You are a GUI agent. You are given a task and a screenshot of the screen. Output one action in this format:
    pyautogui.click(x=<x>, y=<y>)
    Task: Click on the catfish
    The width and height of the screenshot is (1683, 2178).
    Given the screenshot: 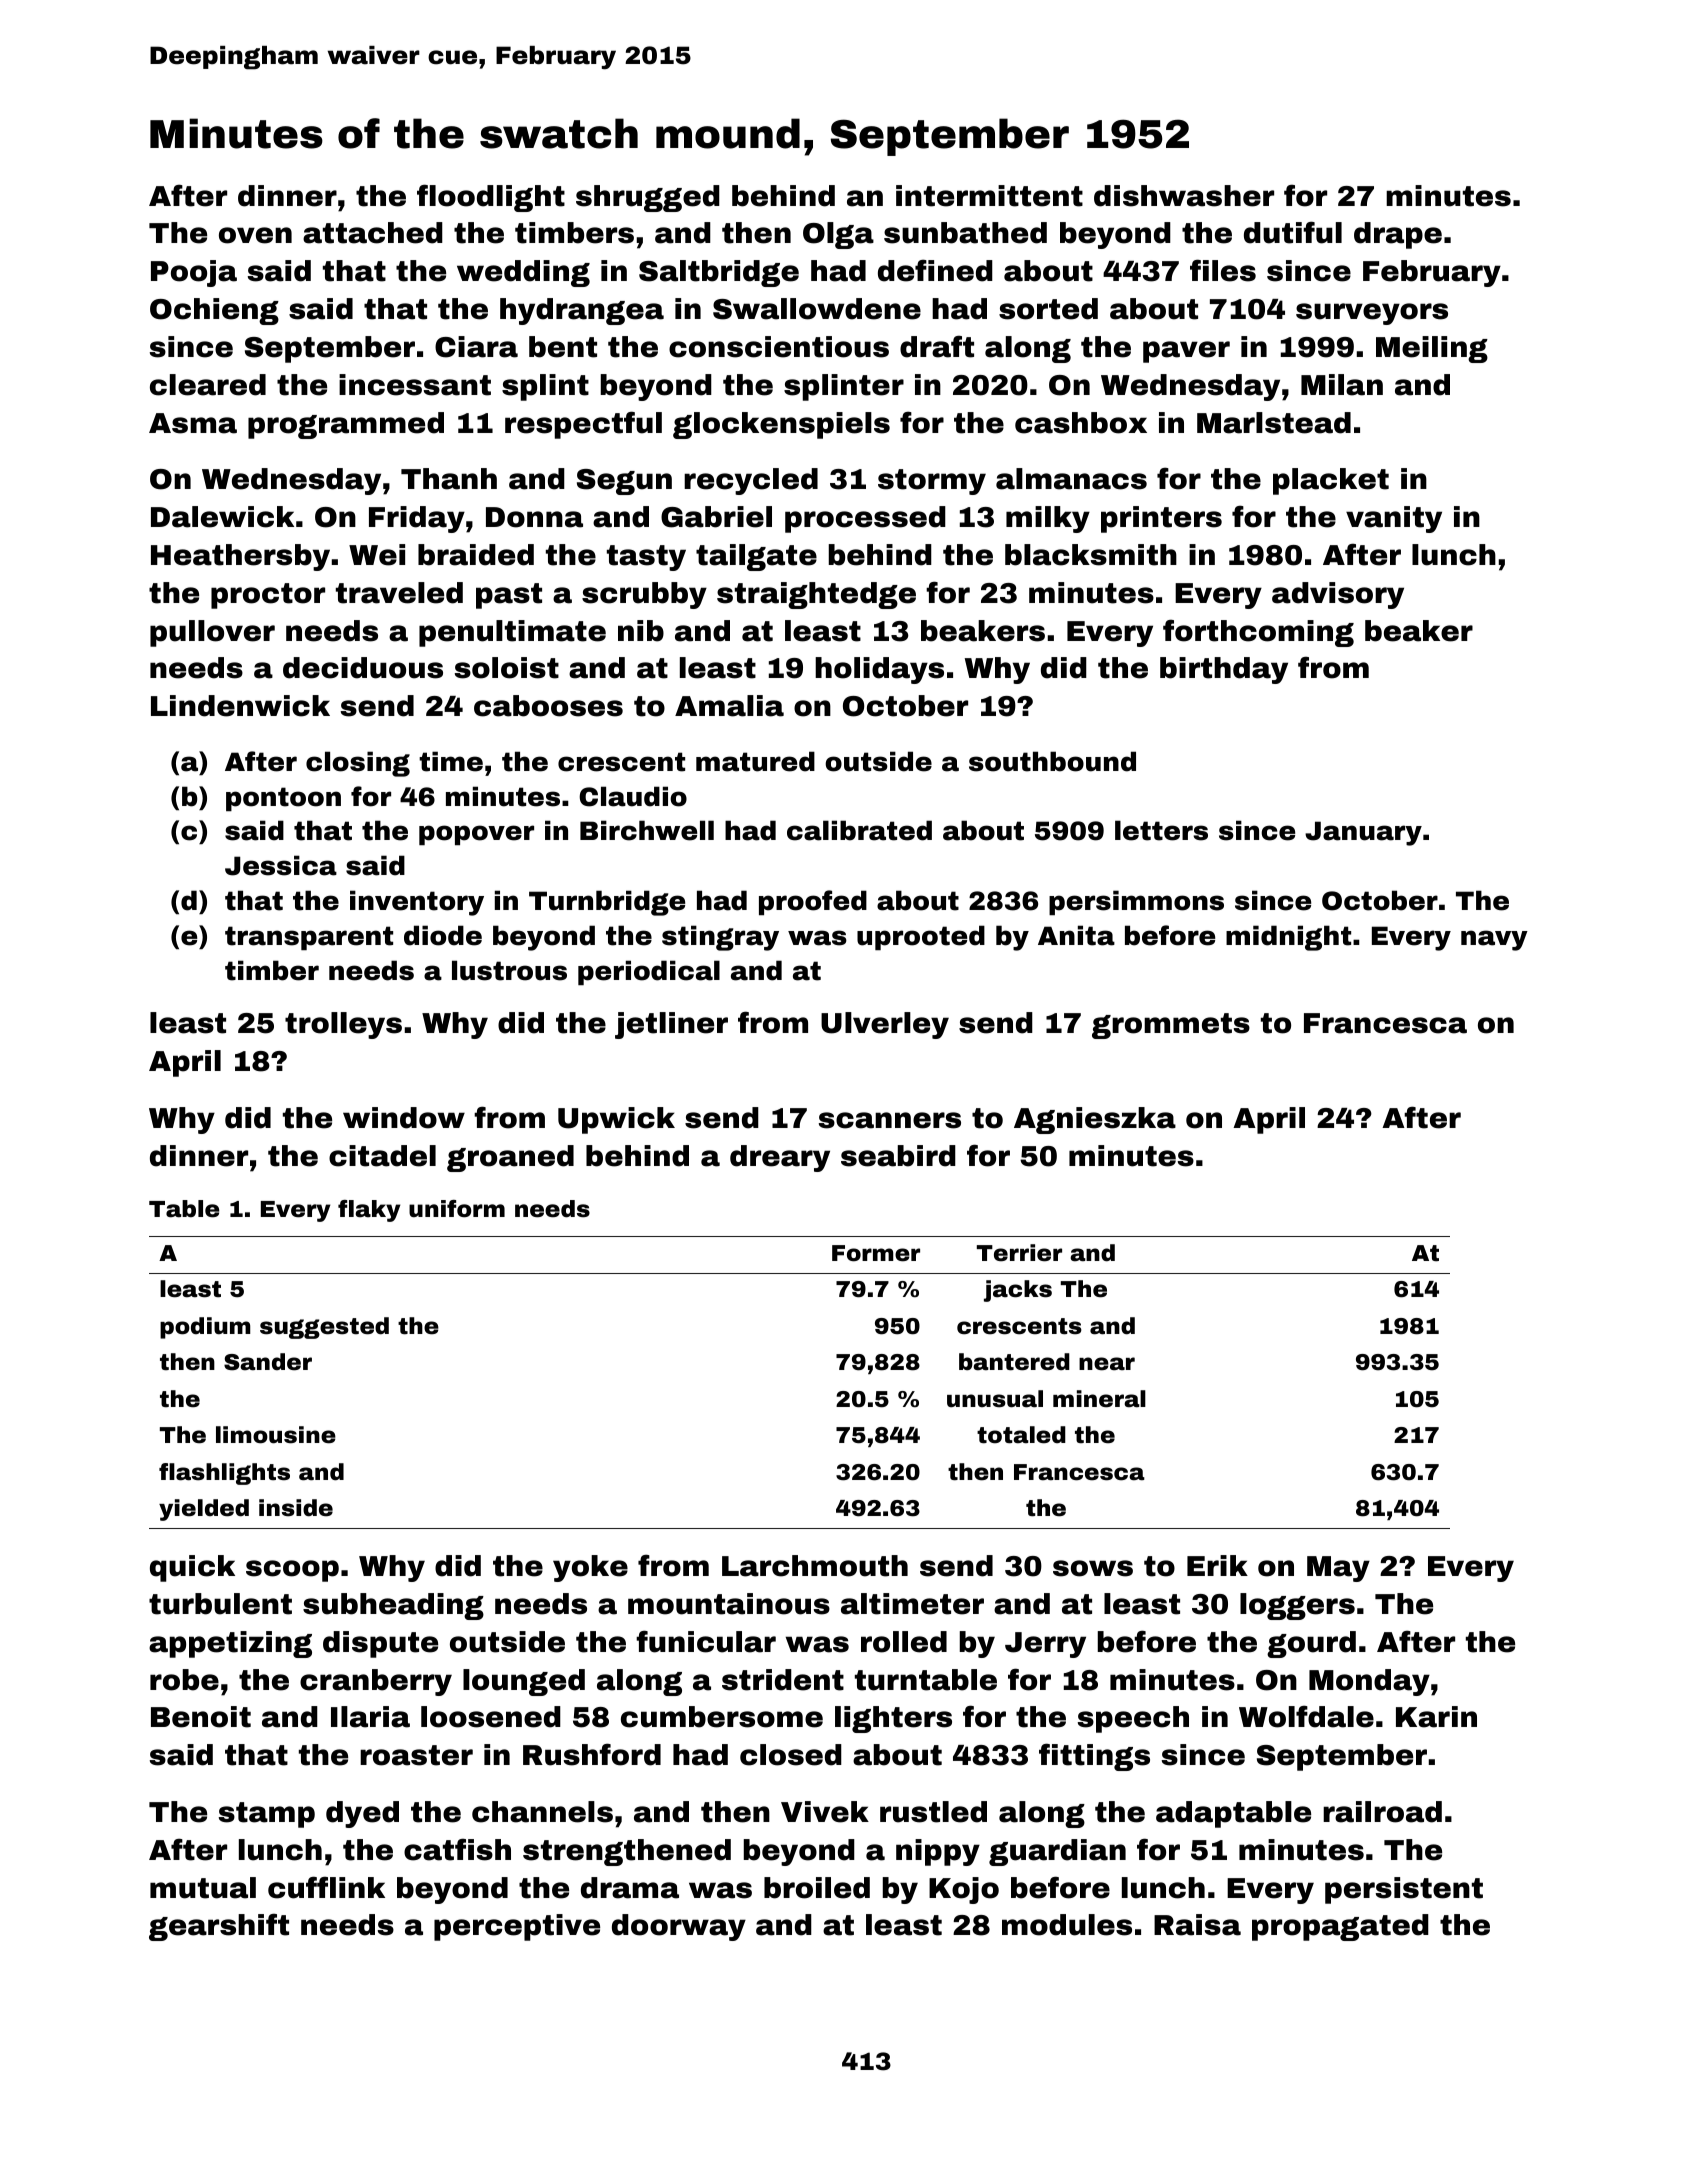 What is the action you would take?
    pyautogui.click(x=457, y=1849)
